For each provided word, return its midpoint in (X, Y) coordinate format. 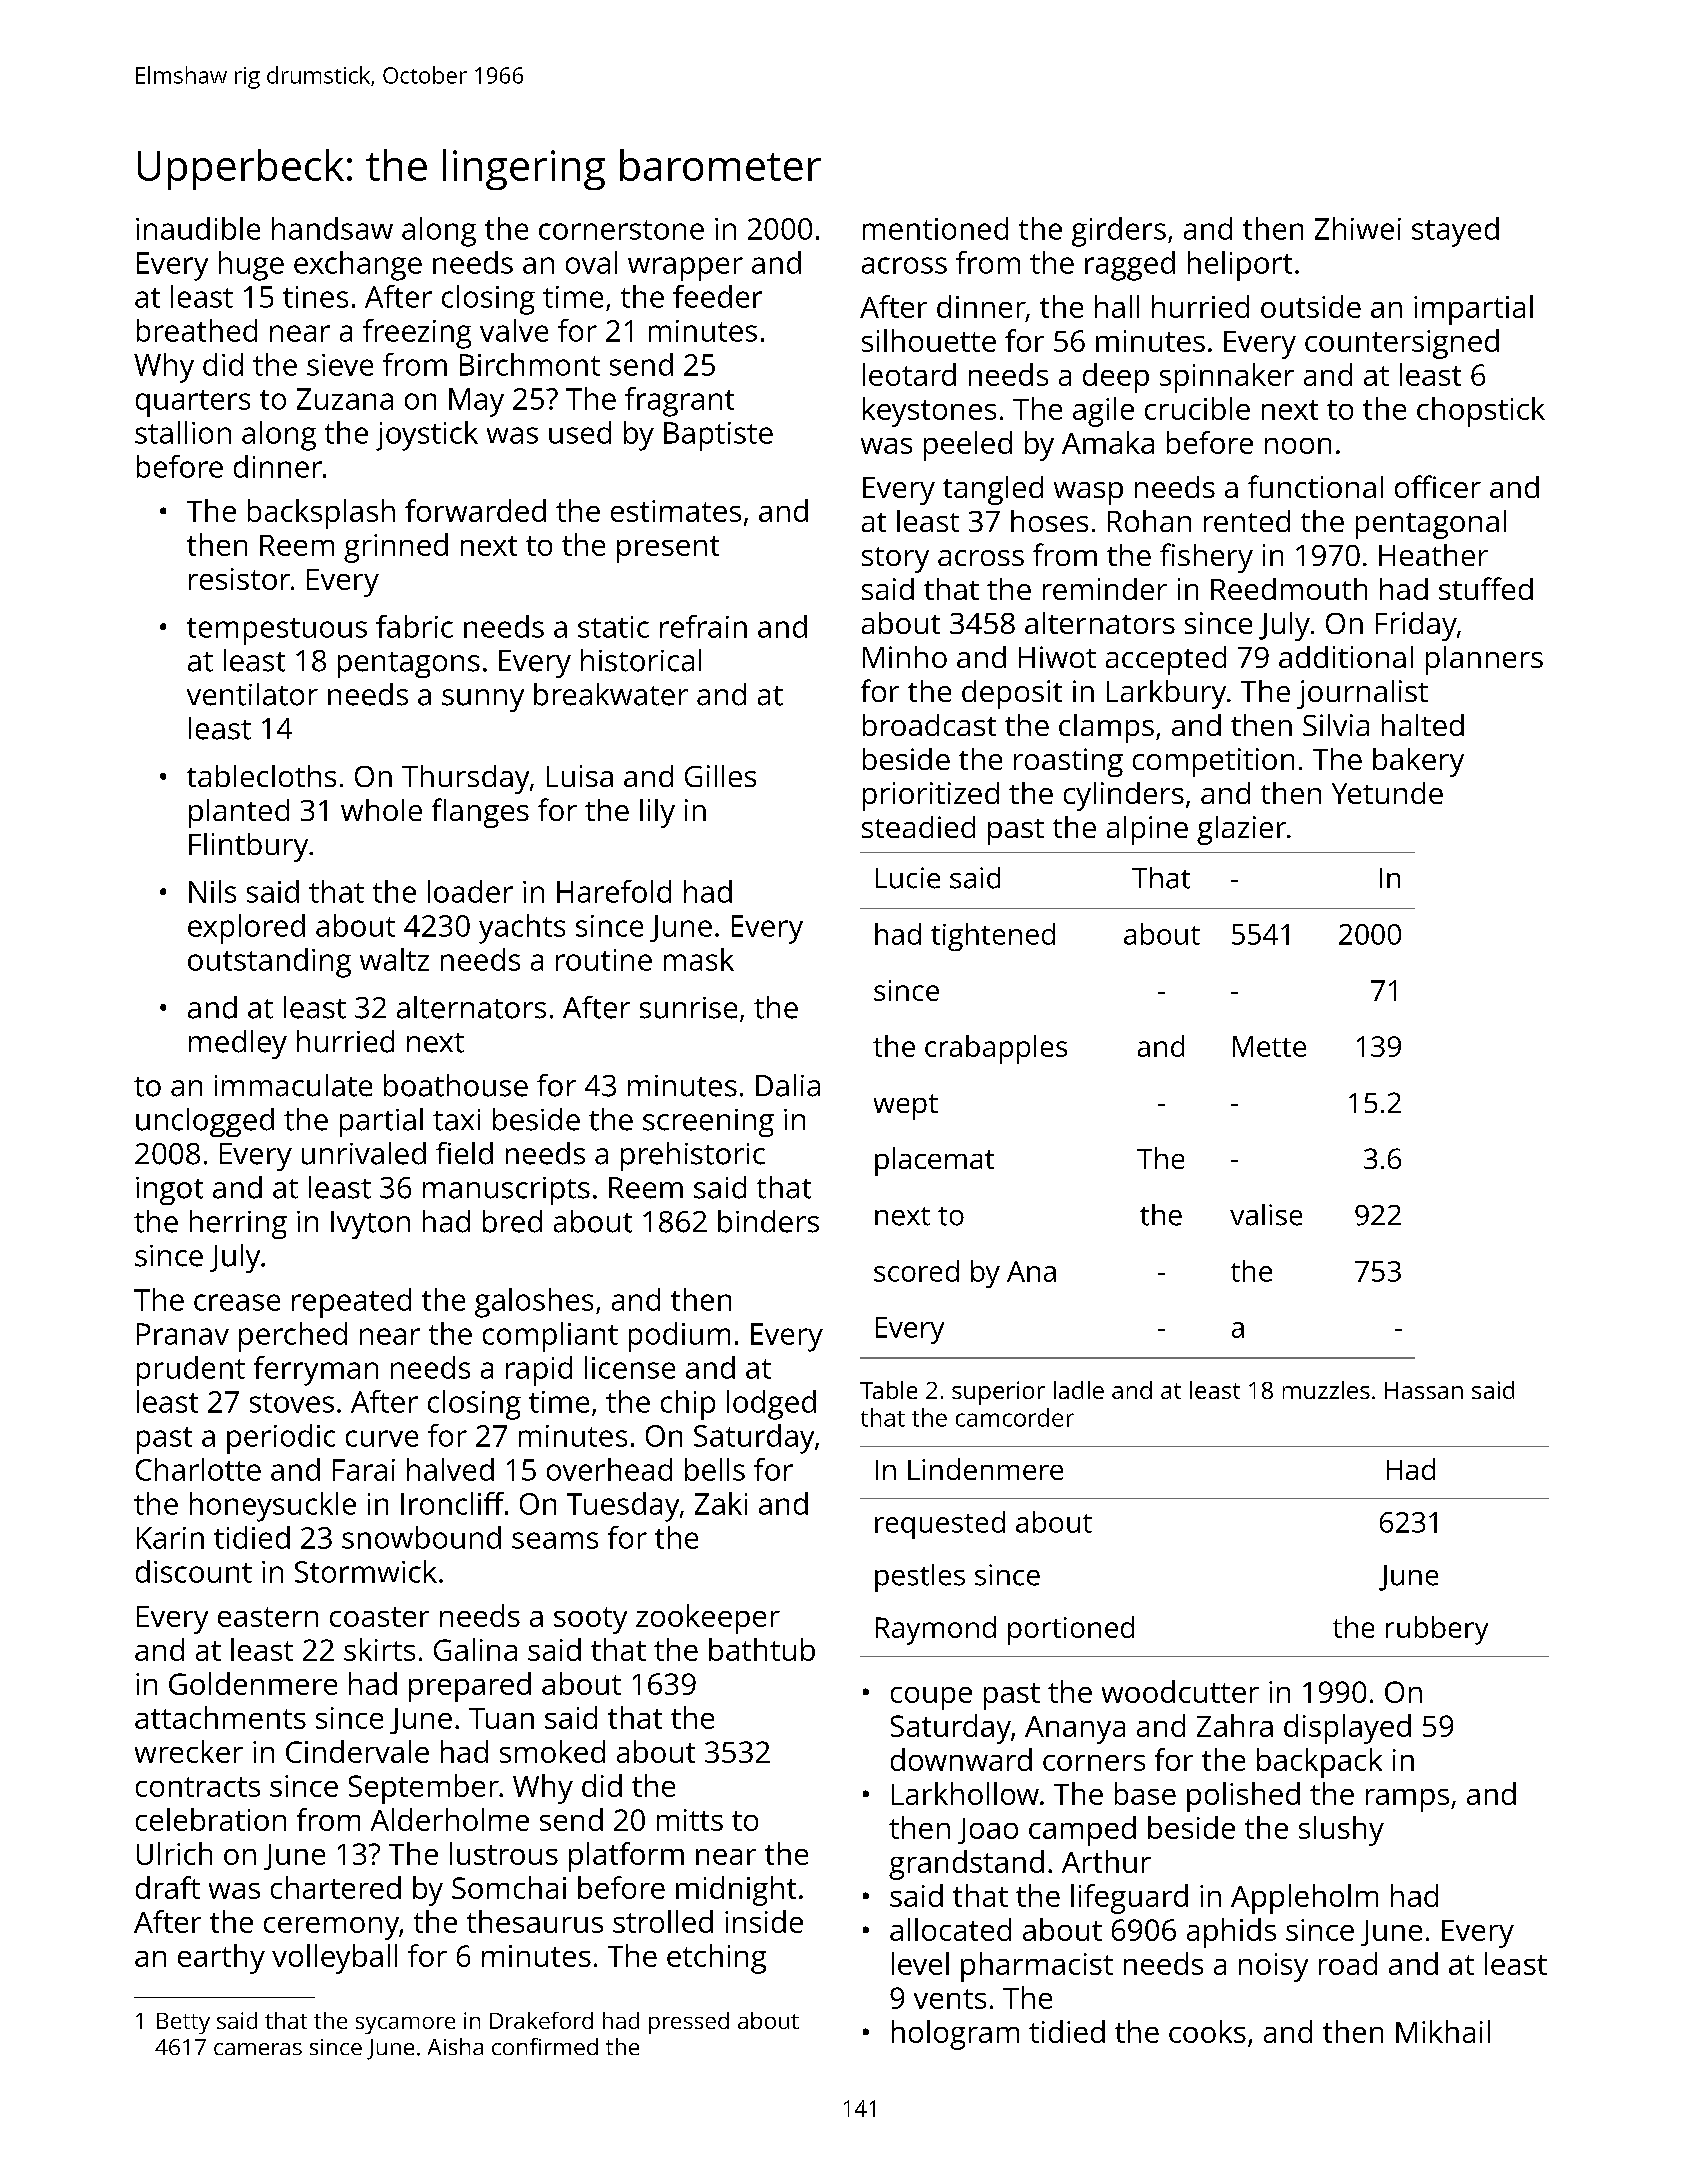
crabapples (996, 1049)
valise (1266, 1215)
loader (470, 891)
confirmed (545, 2046)
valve (514, 330)
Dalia (788, 1085)
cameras (258, 2049)
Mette (1269, 1046)
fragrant (679, 402)
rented (1247, 521)
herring (238, 1224)
